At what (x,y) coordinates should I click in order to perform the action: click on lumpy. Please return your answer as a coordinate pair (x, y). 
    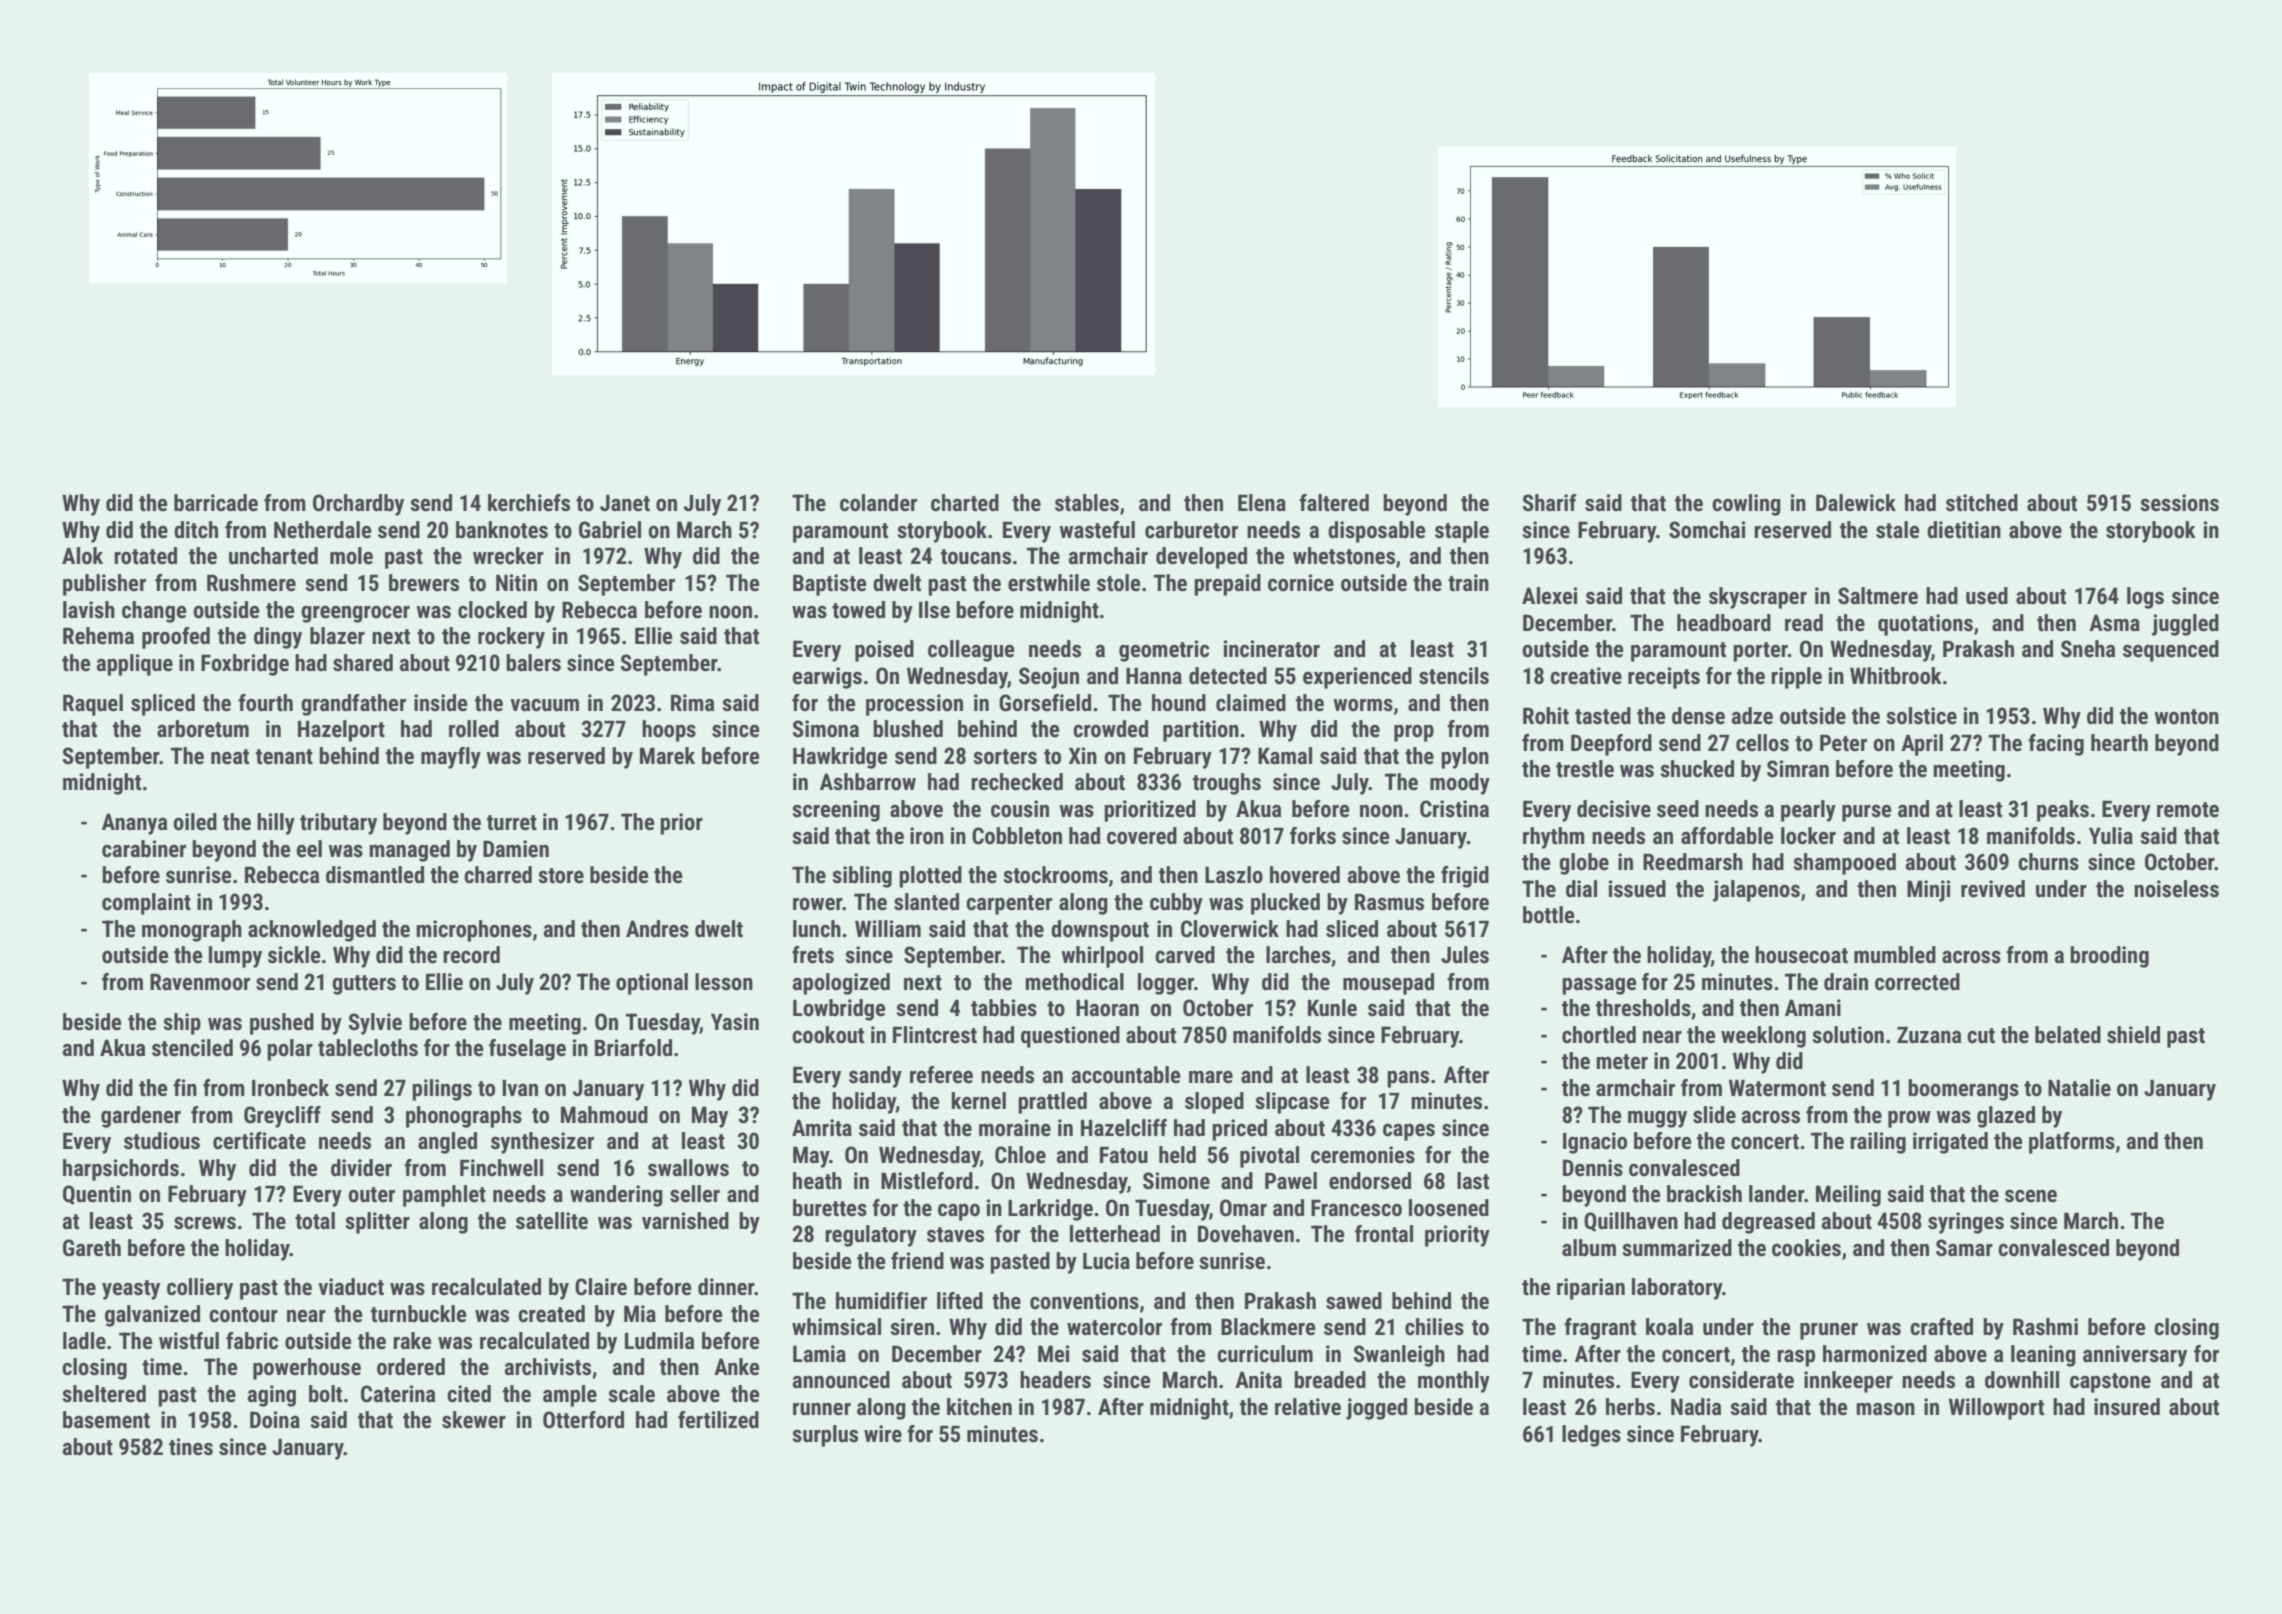
    Looking at the image, I should click on (235, 957).
